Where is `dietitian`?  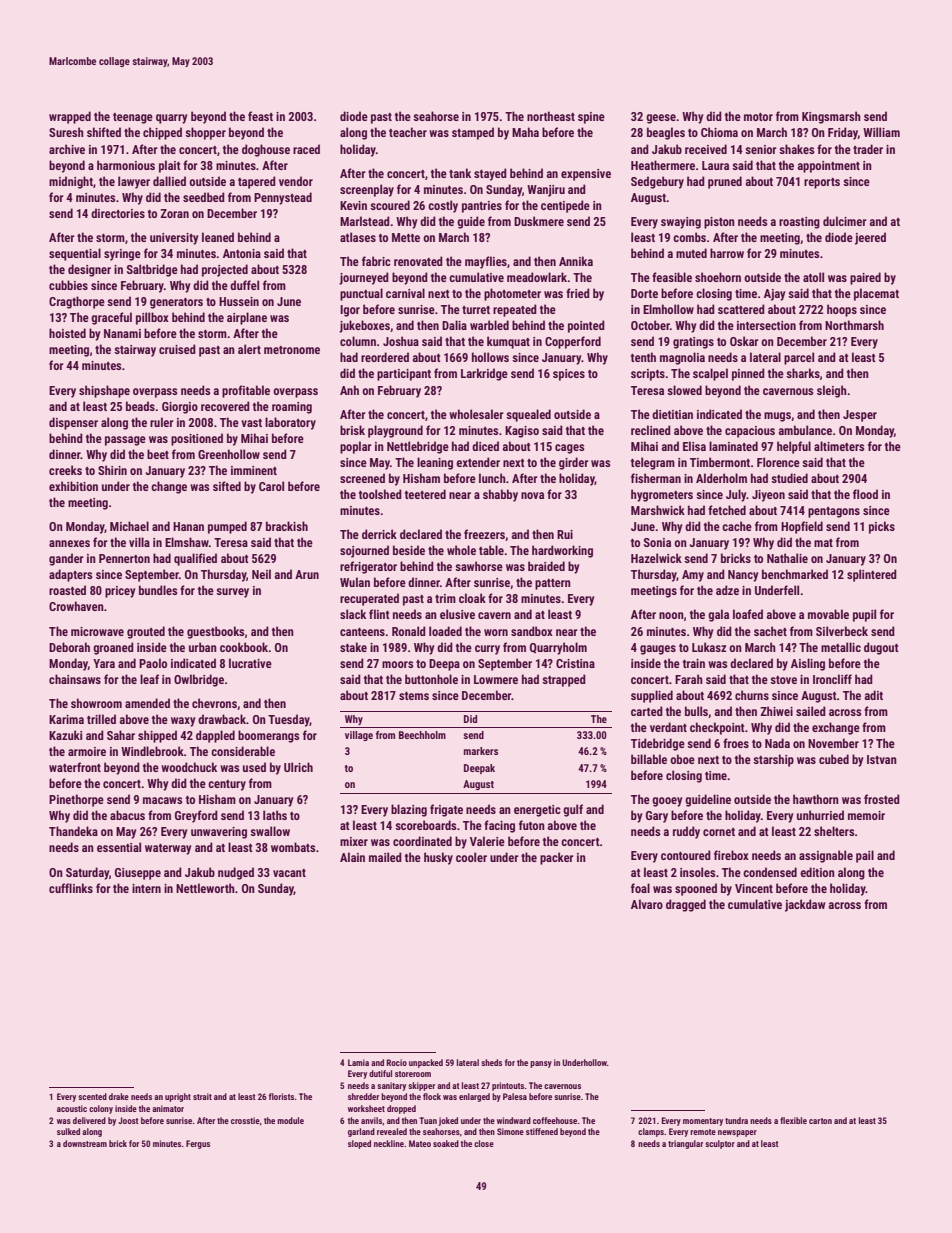 dietitian is located at coordinates (672, 414).
